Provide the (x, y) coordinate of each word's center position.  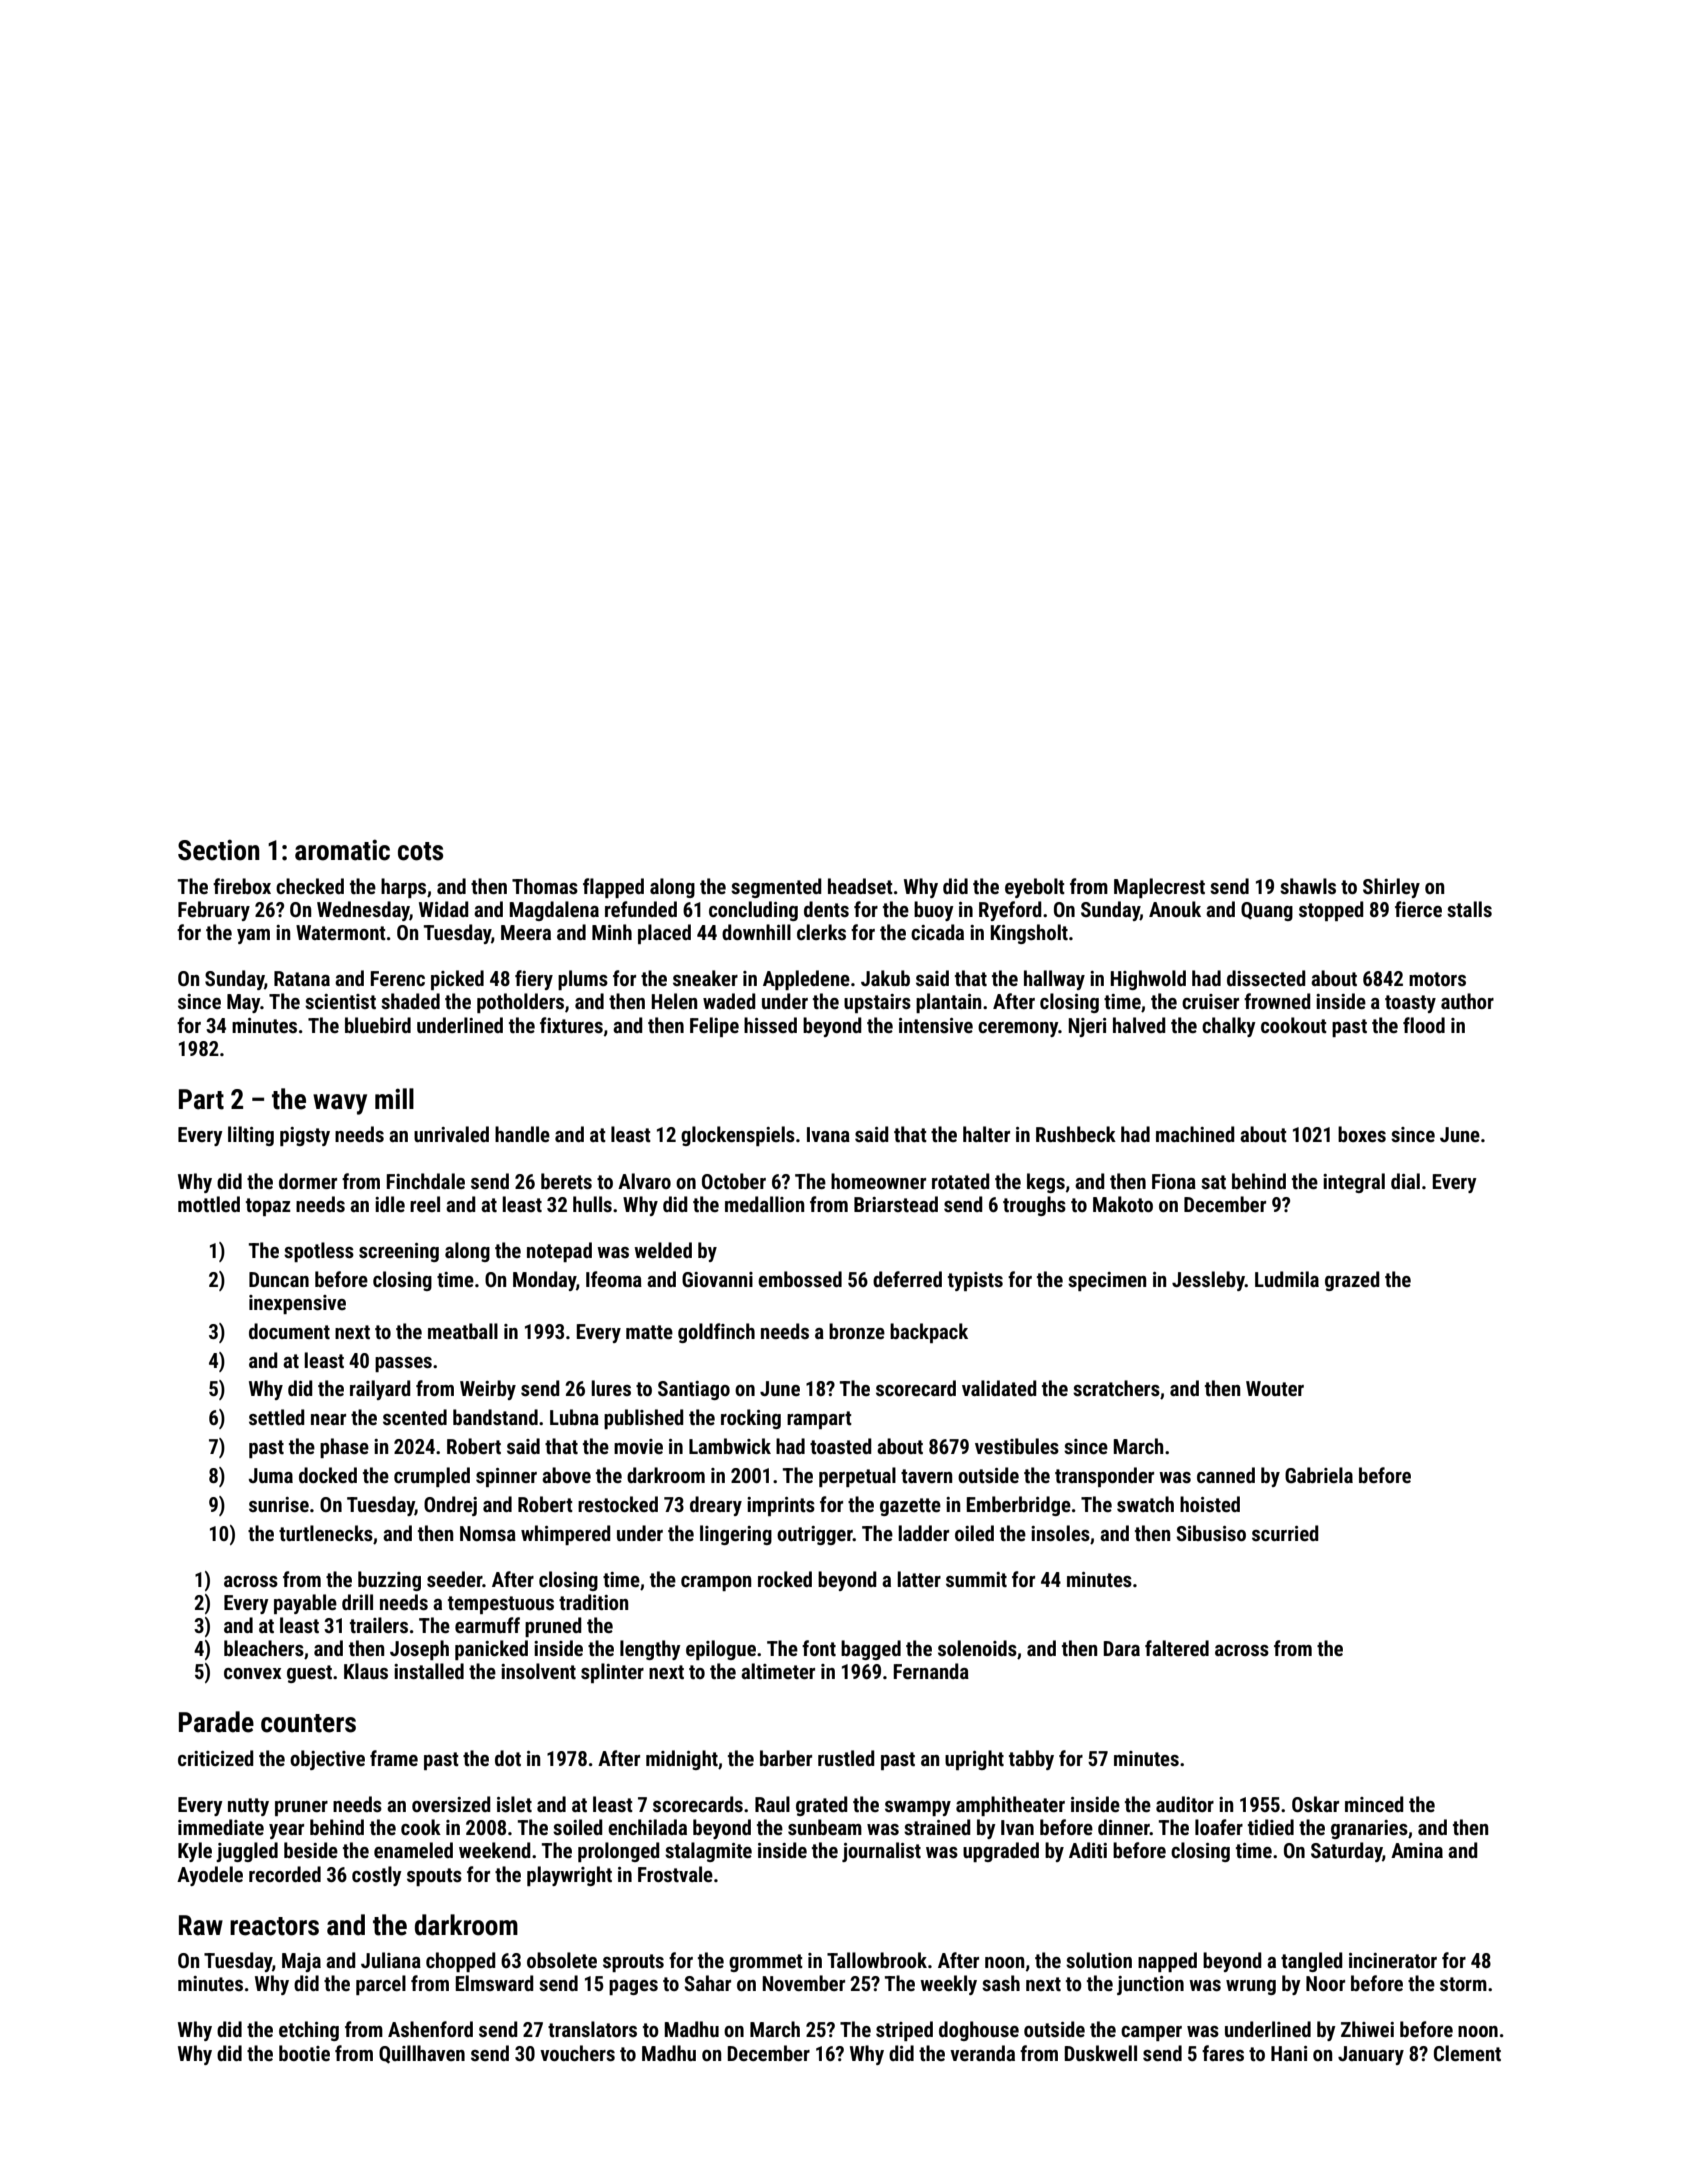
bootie (304, 2053)
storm (1463, 1984)
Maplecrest (1159, 888)
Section (219, 850)
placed (664, 934)
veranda (982, 2053)
